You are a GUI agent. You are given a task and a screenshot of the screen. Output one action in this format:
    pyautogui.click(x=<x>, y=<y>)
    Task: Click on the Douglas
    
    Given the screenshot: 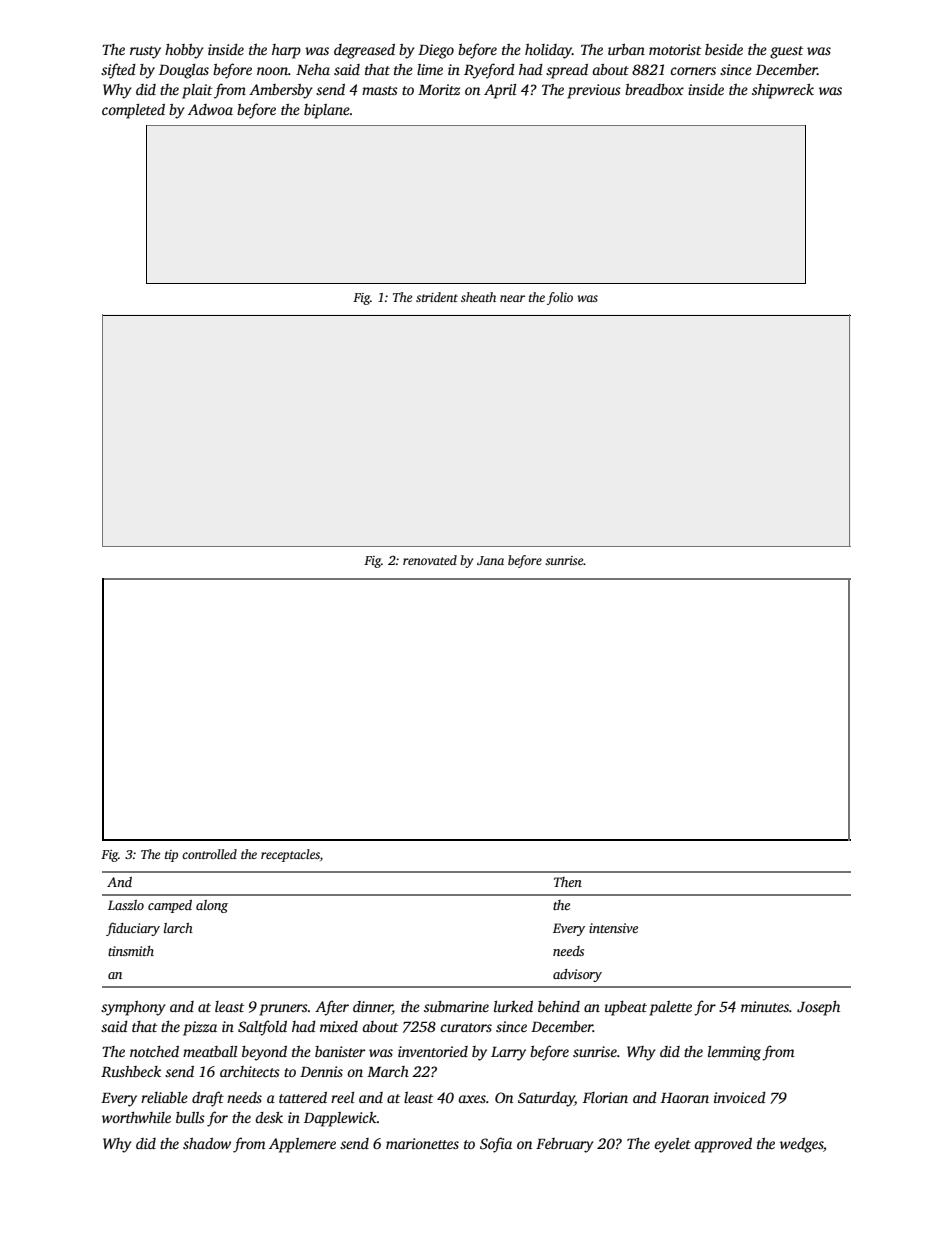 What is the action you would take?
    pyautogui.click(x=184, y=71)
